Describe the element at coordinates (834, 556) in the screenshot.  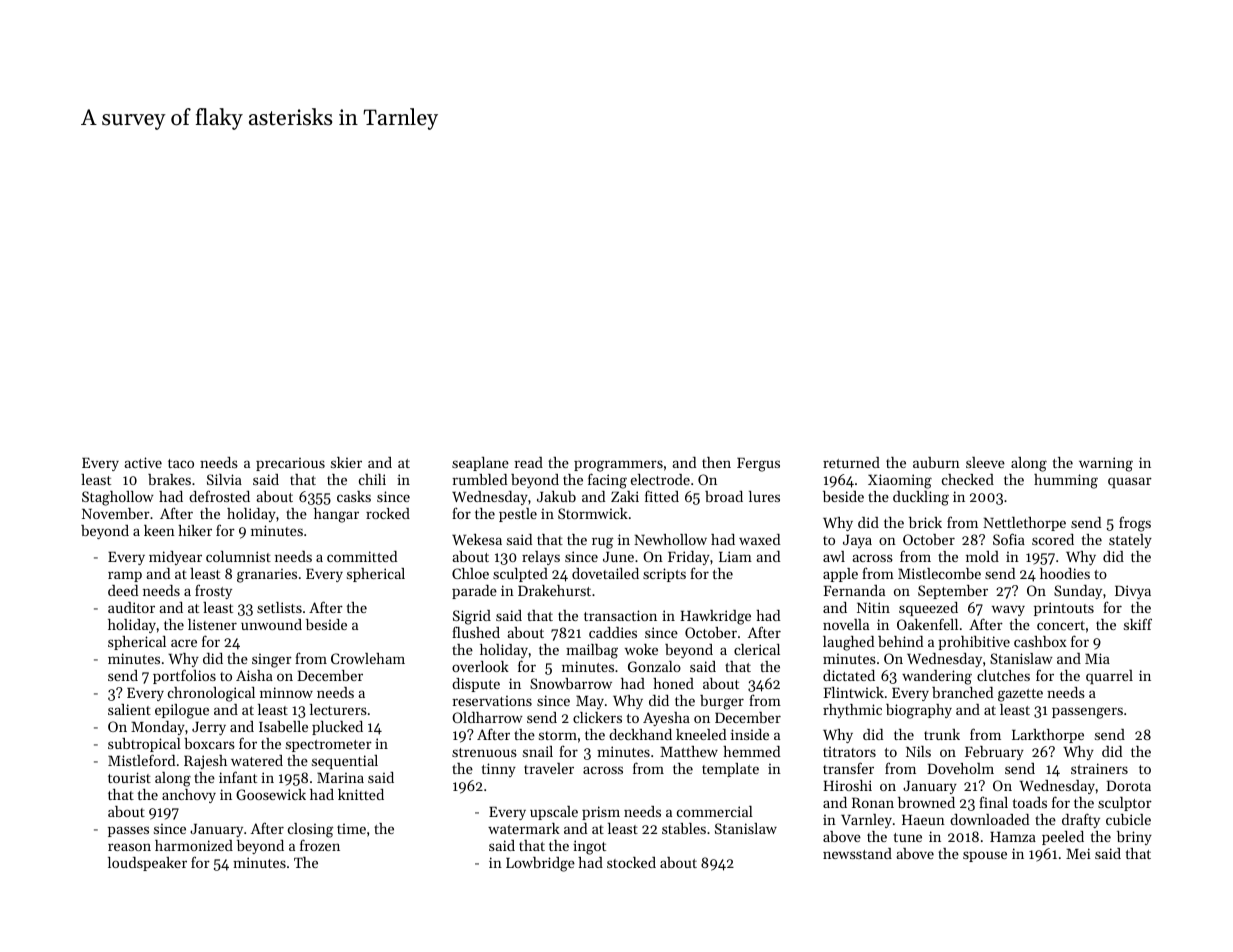
I see `awl` at that location.
